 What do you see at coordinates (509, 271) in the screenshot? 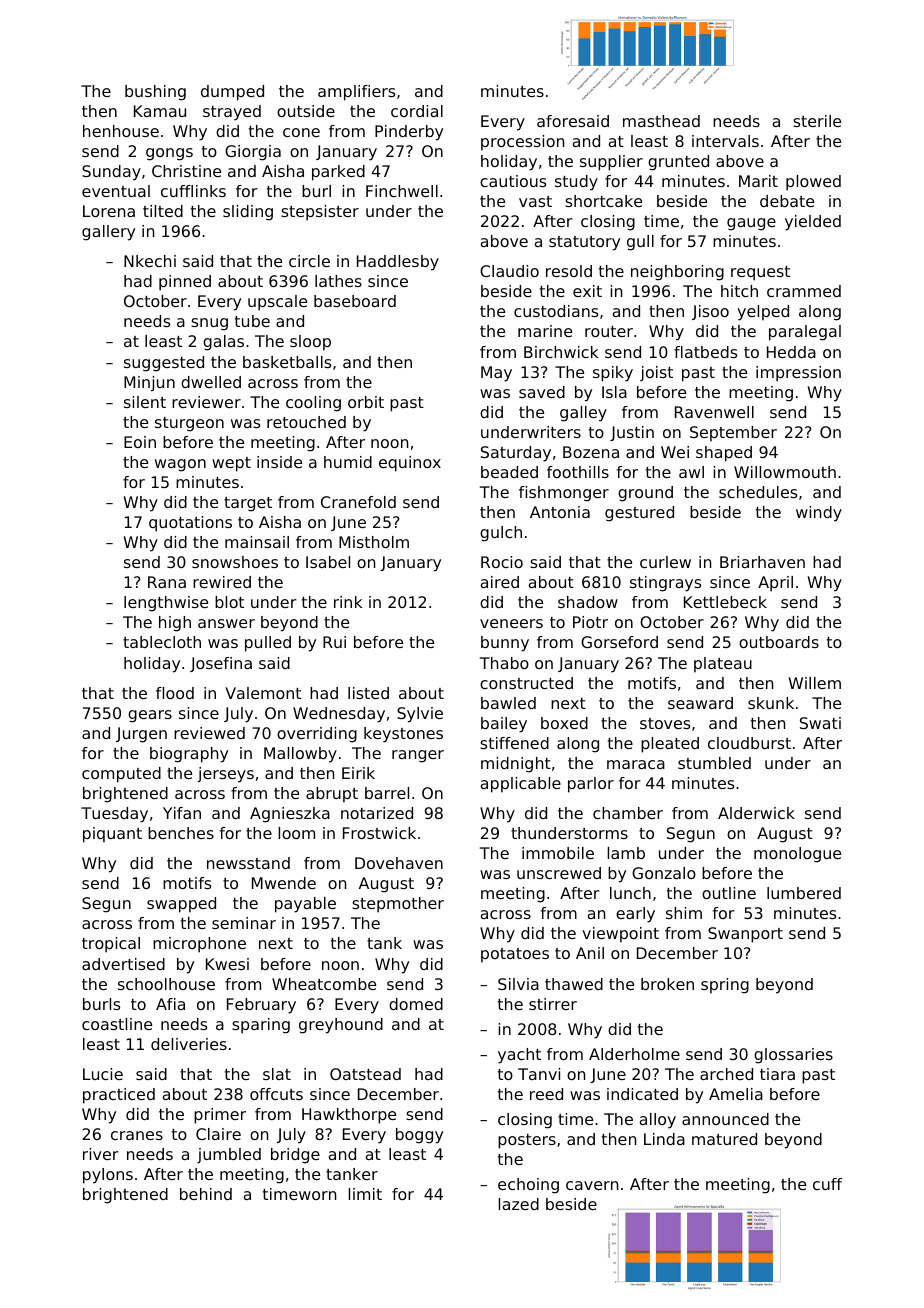
I see `Claudio` at bounding box center [509, 271].
